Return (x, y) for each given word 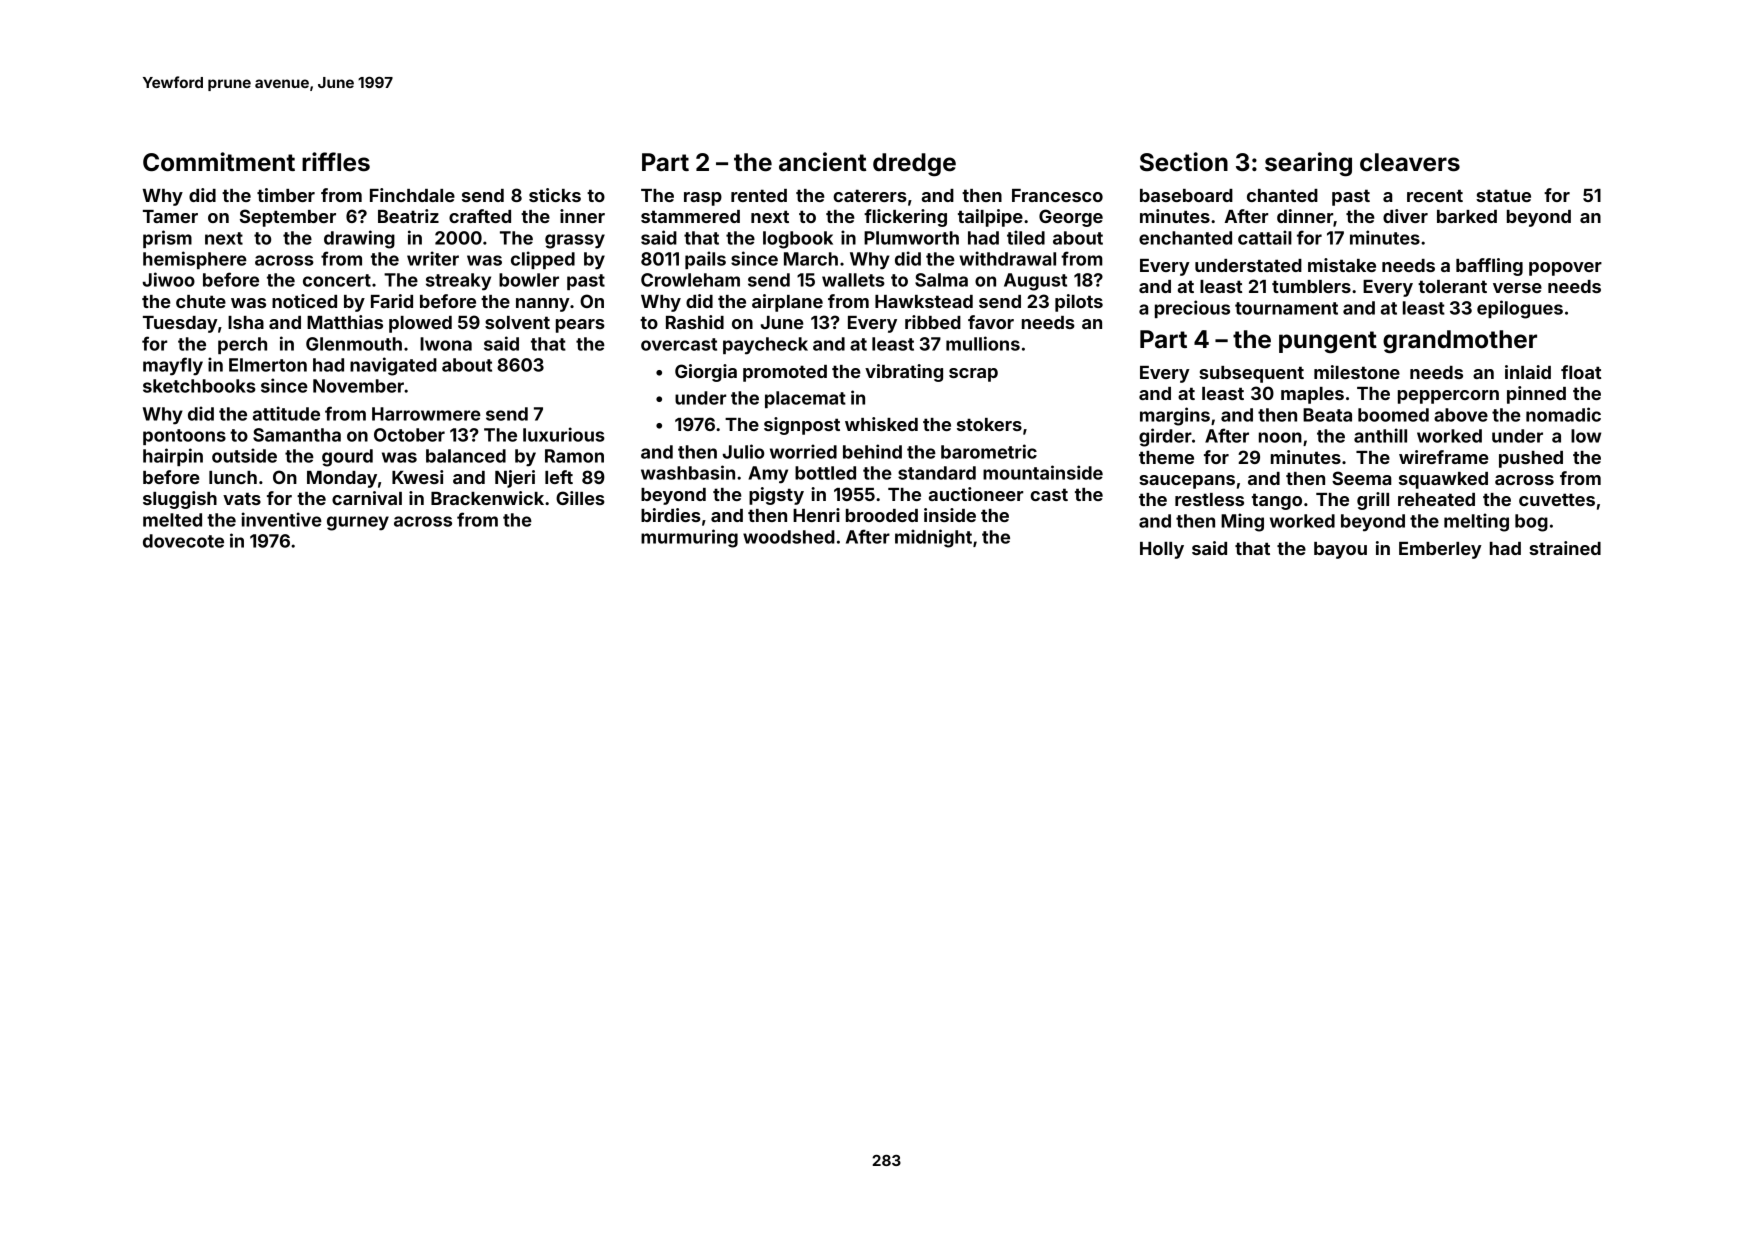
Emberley (1440, 550)
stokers (989, 424)
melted (172, 520)
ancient (822, 162)
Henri (816, 515)
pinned (1536, 395)
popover (1565, 269)
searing (1308, 164)
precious (1192, 309)
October (409, 435)
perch (242, 345)
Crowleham (690, 280)
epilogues (1520, 309)
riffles (336, 162)
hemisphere (195, 260)
